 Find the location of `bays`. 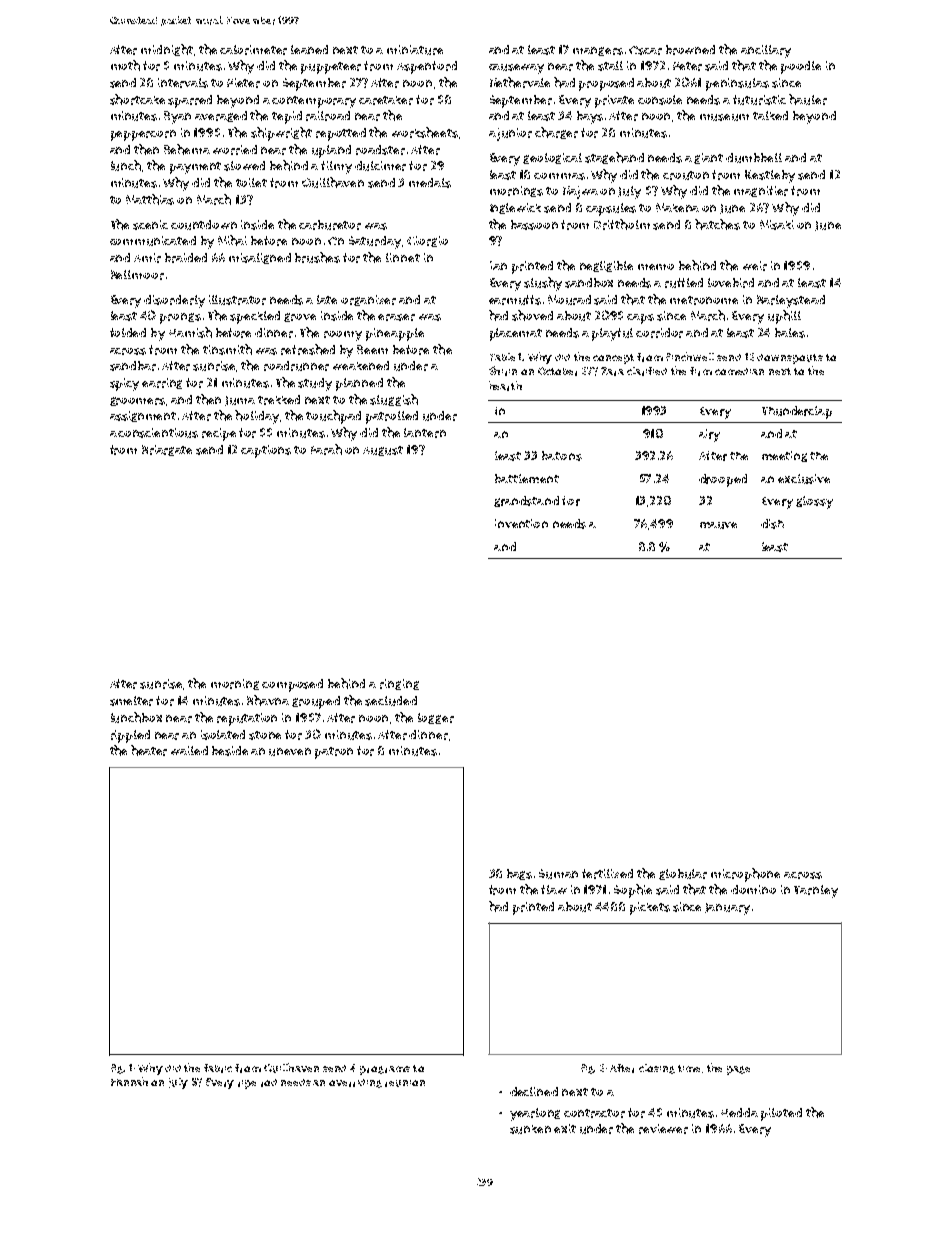

bays is located at coordinates (590, 117).
